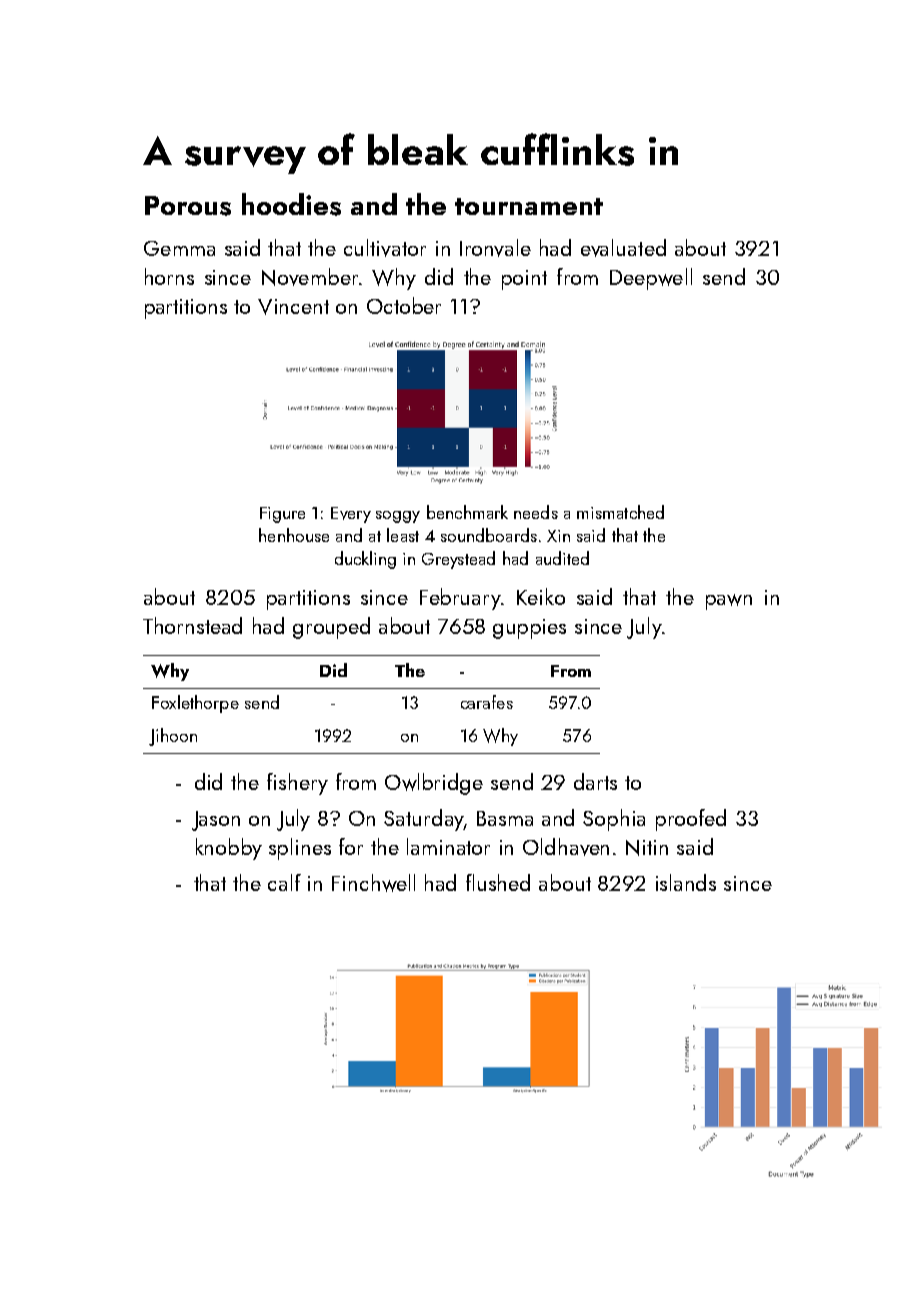  I want to click on pawn, so click(729, 602).
